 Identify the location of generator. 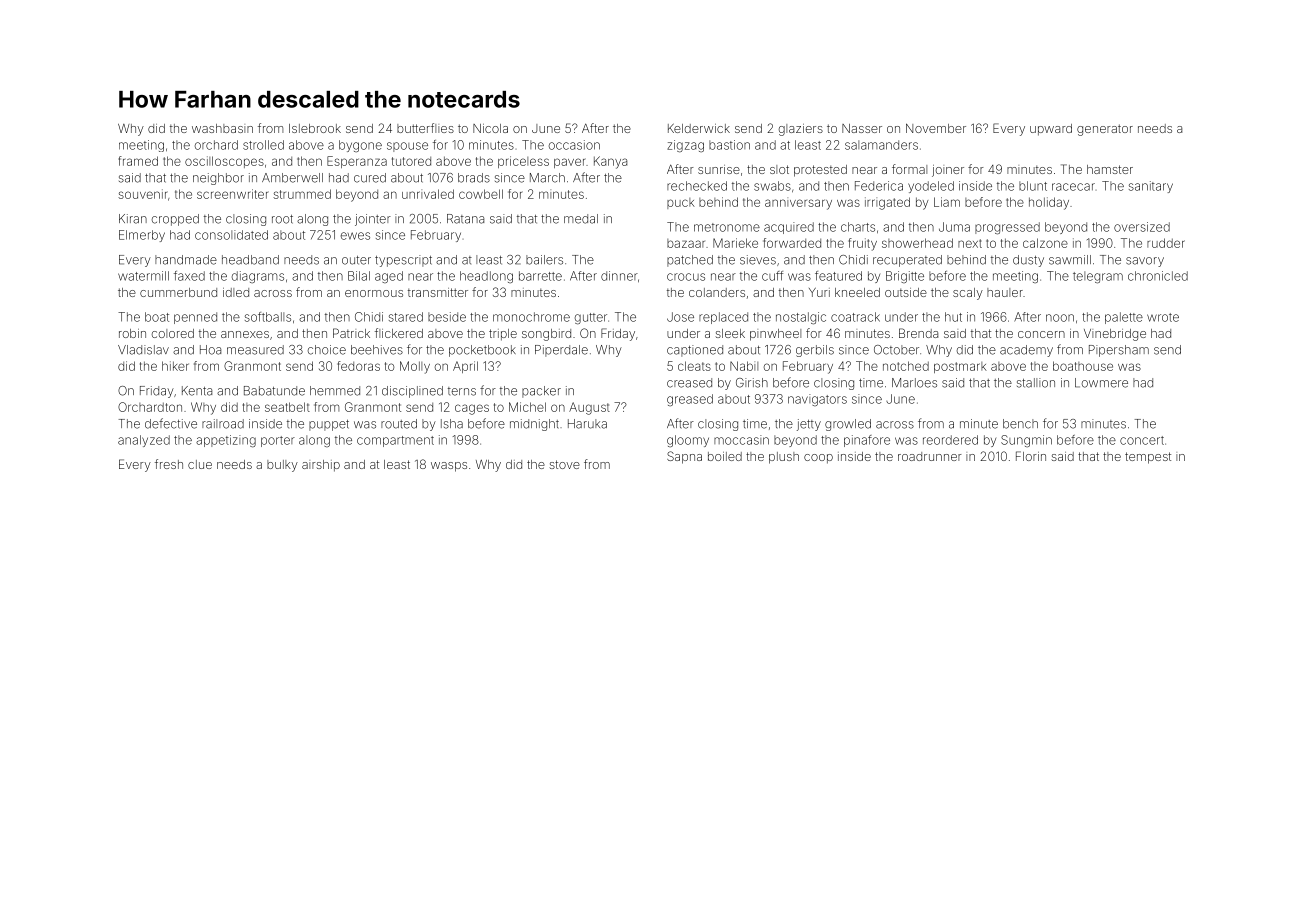
(1105, 130).
